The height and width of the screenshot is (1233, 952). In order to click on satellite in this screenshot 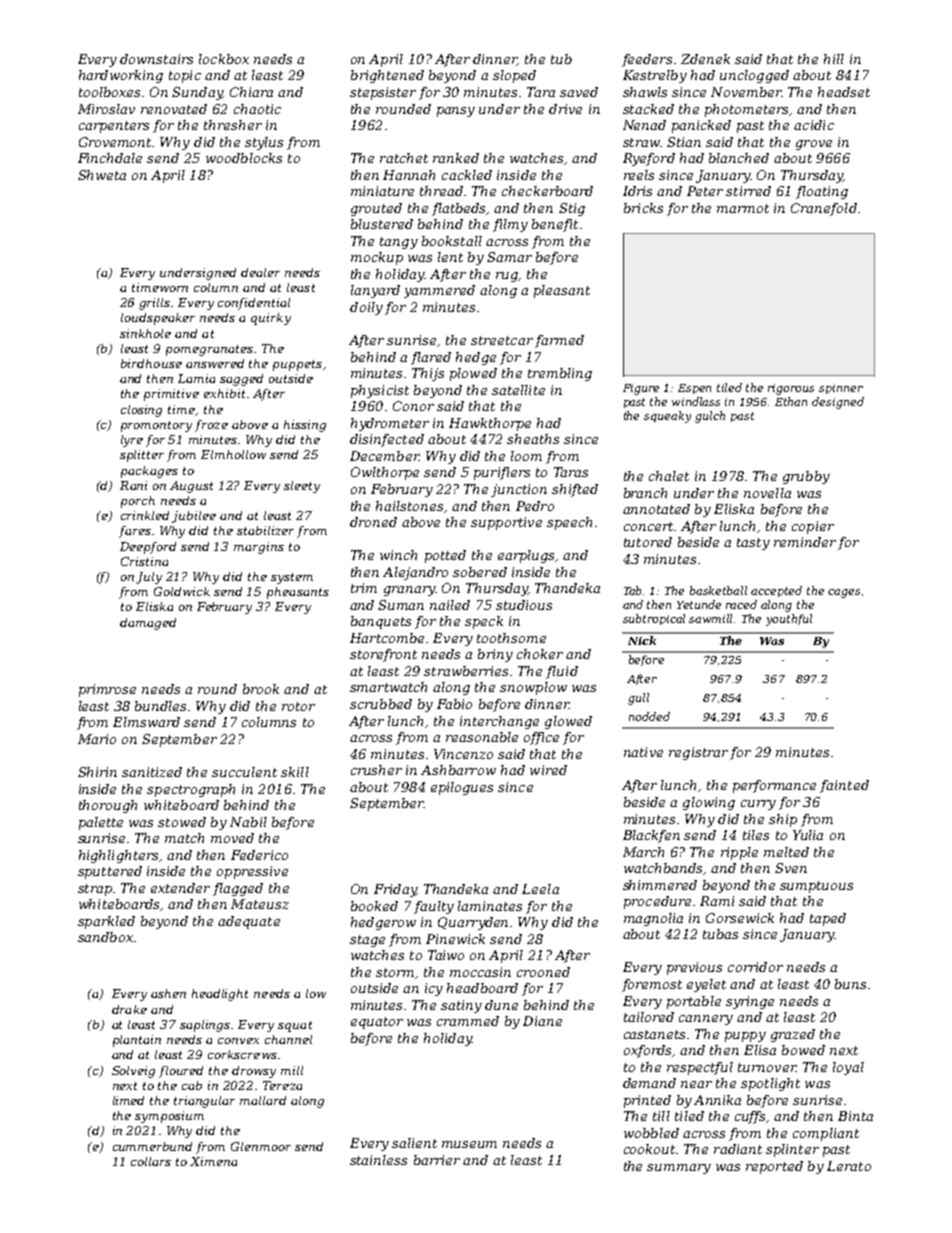, I will do `click(518, 390)`.
